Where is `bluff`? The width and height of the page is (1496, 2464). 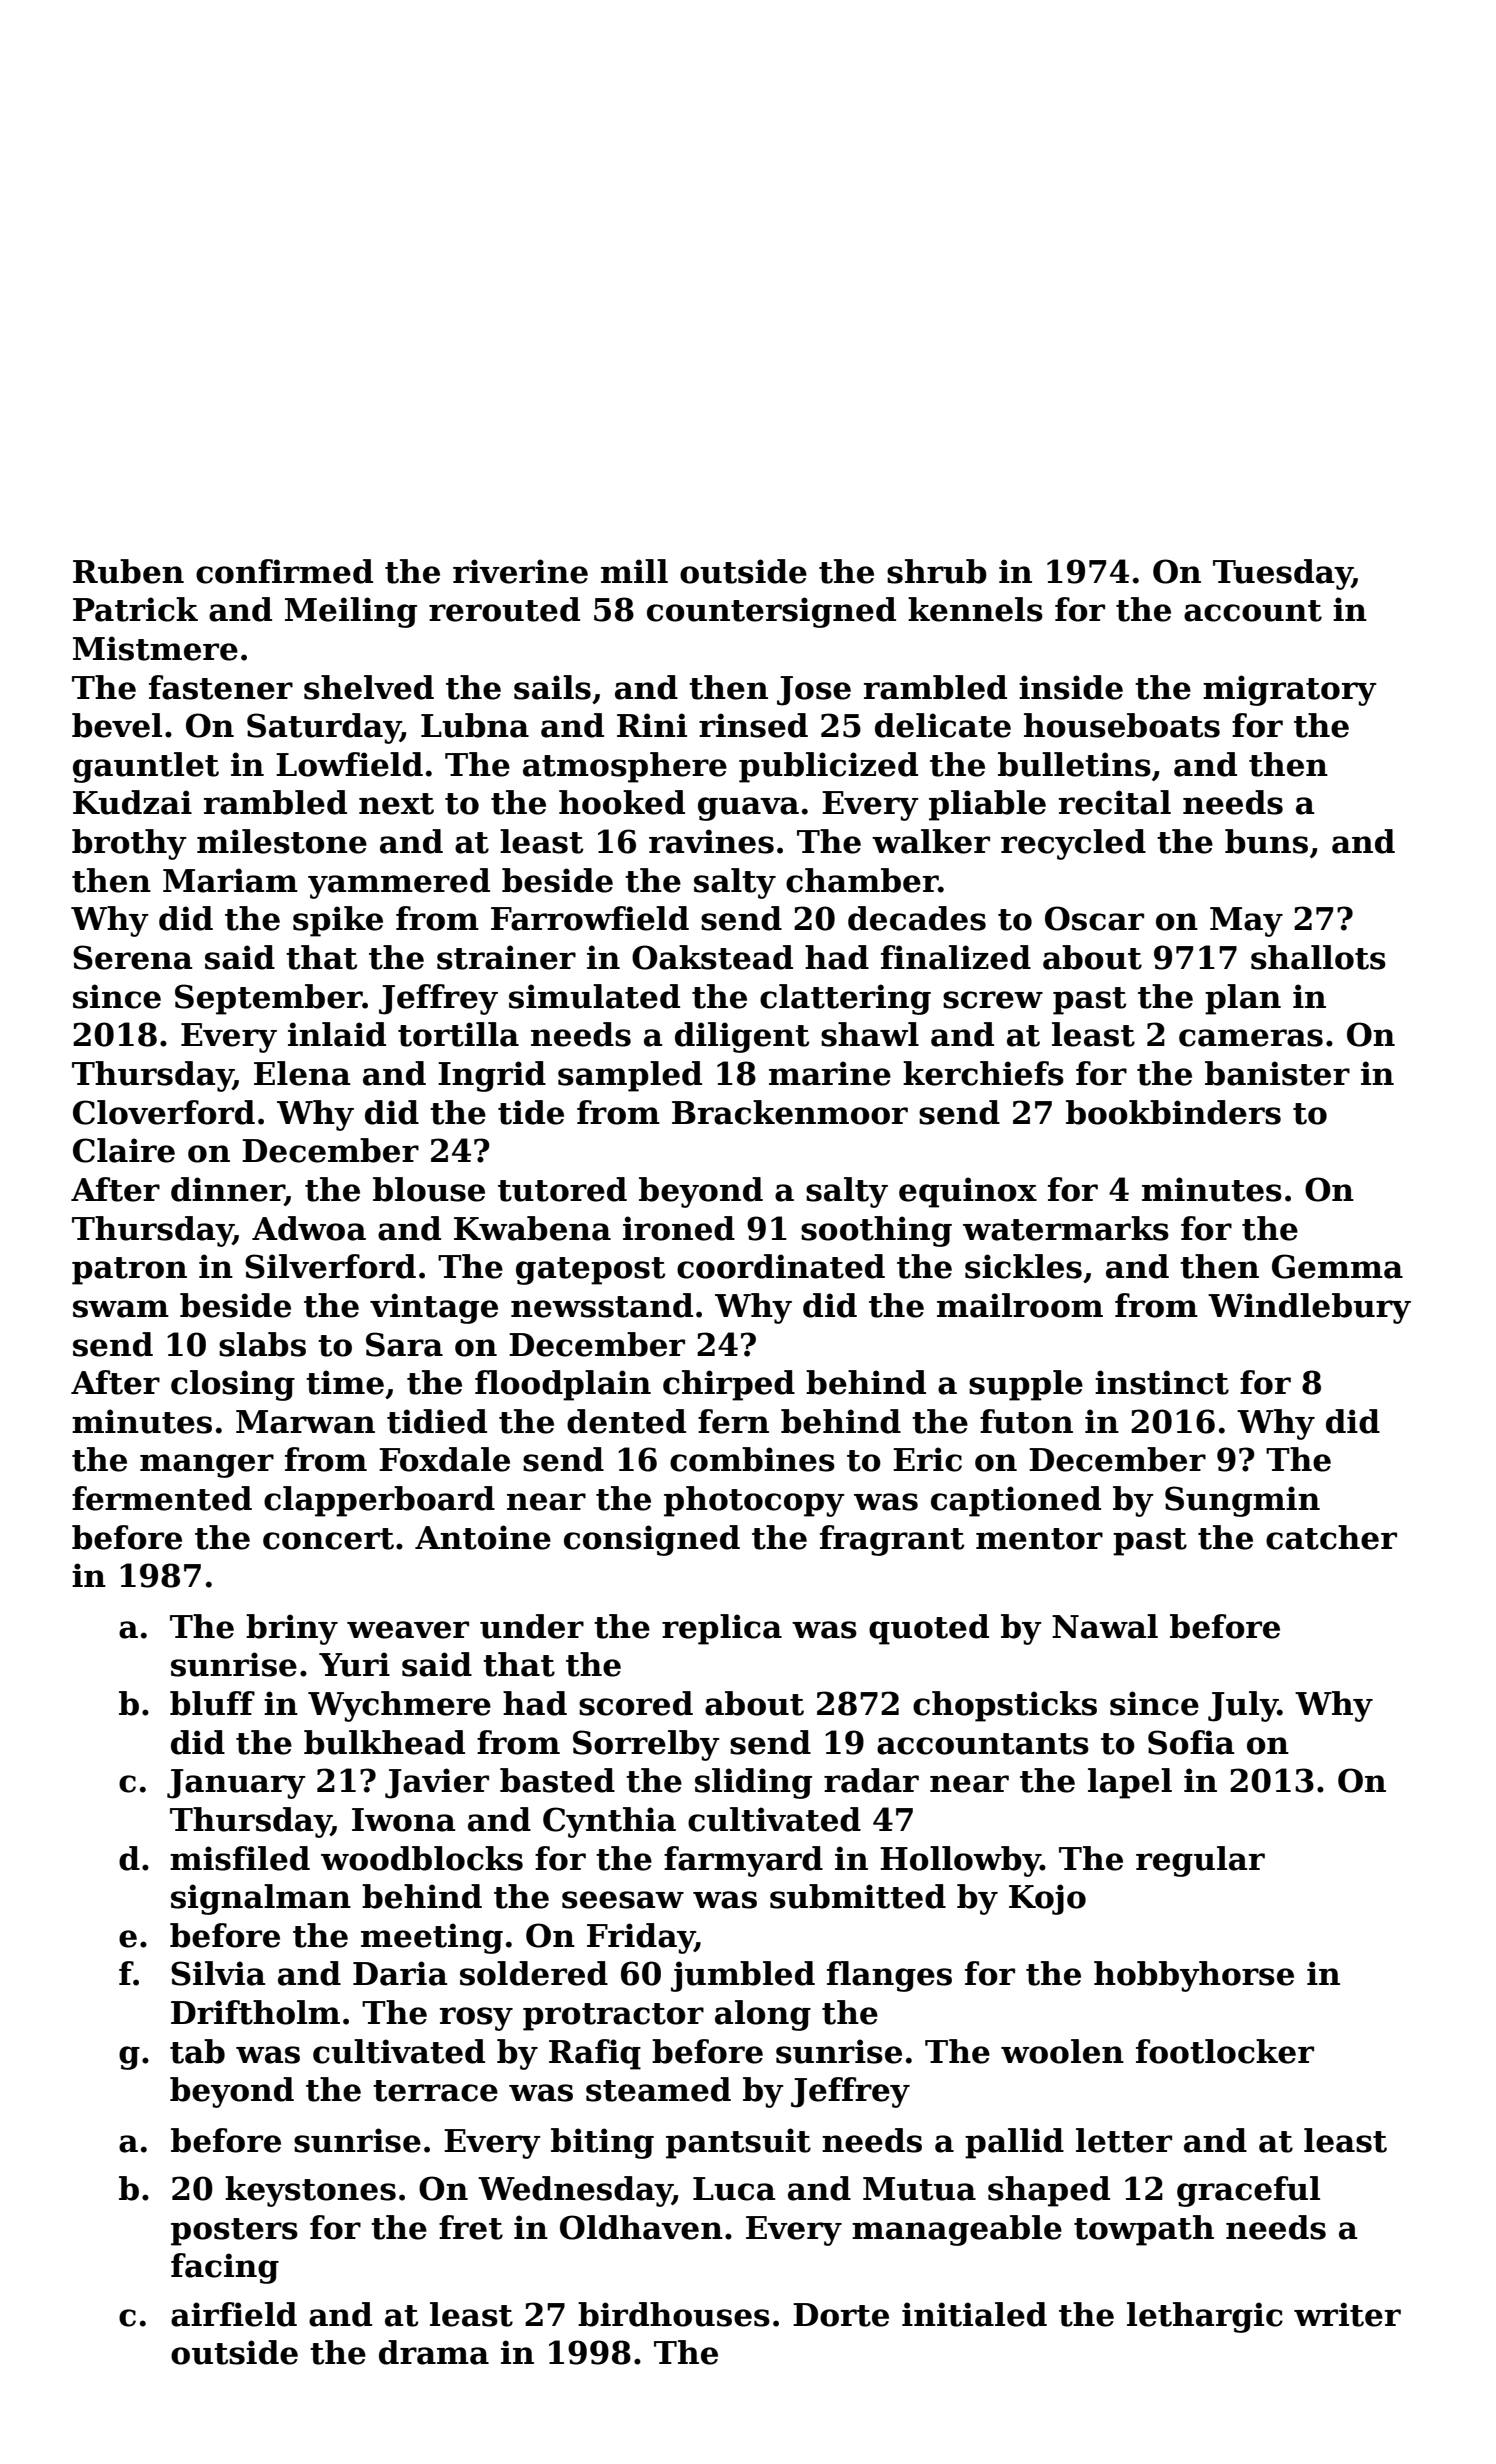
bluff is located at coordinates (212, 1703).
